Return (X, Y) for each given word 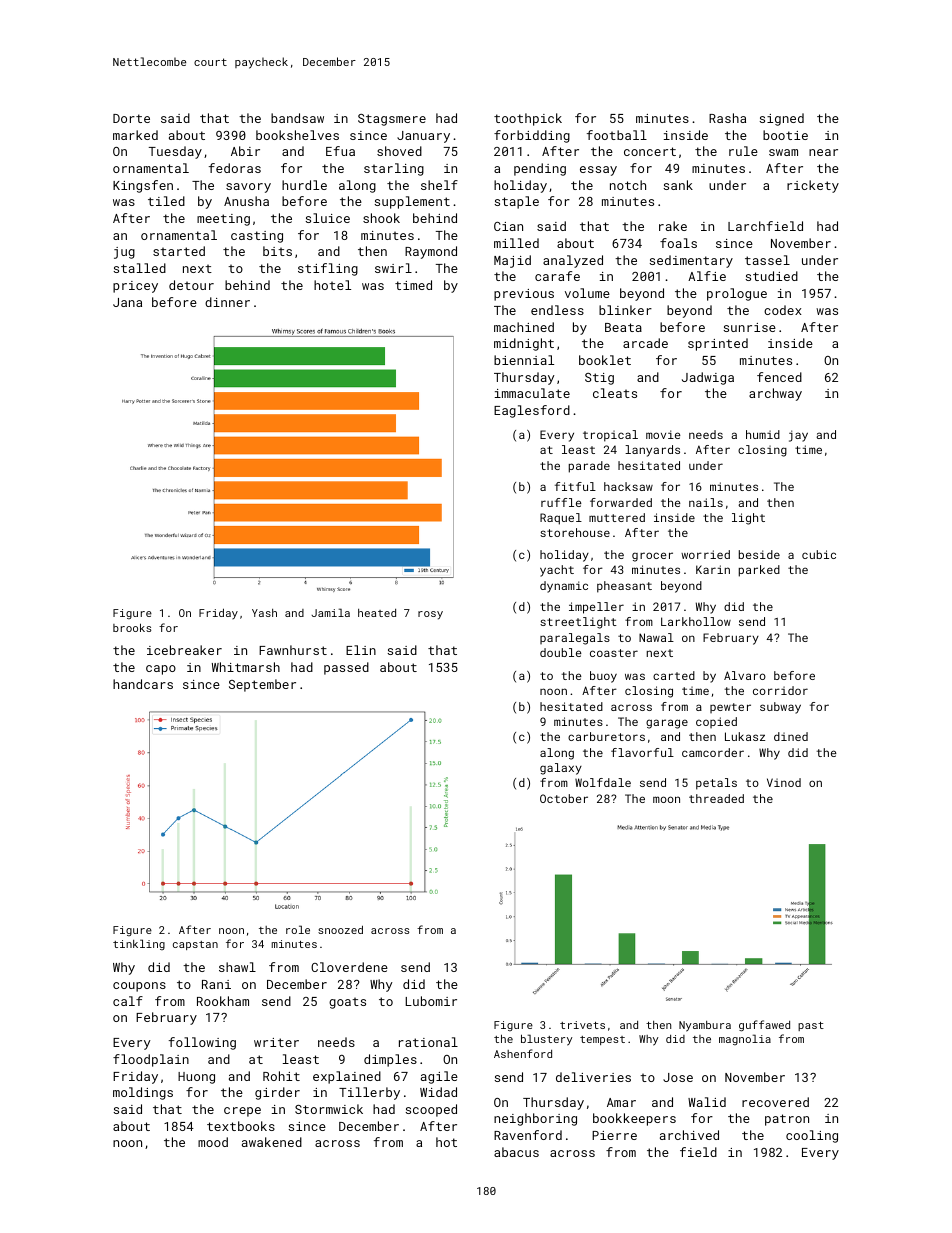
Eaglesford (532, 411)
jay (798, 436)
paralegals (575, 639)
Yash (264, 613)
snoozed (340, 929)
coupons (139, 987)
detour (191, 285)
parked (759, 571)
